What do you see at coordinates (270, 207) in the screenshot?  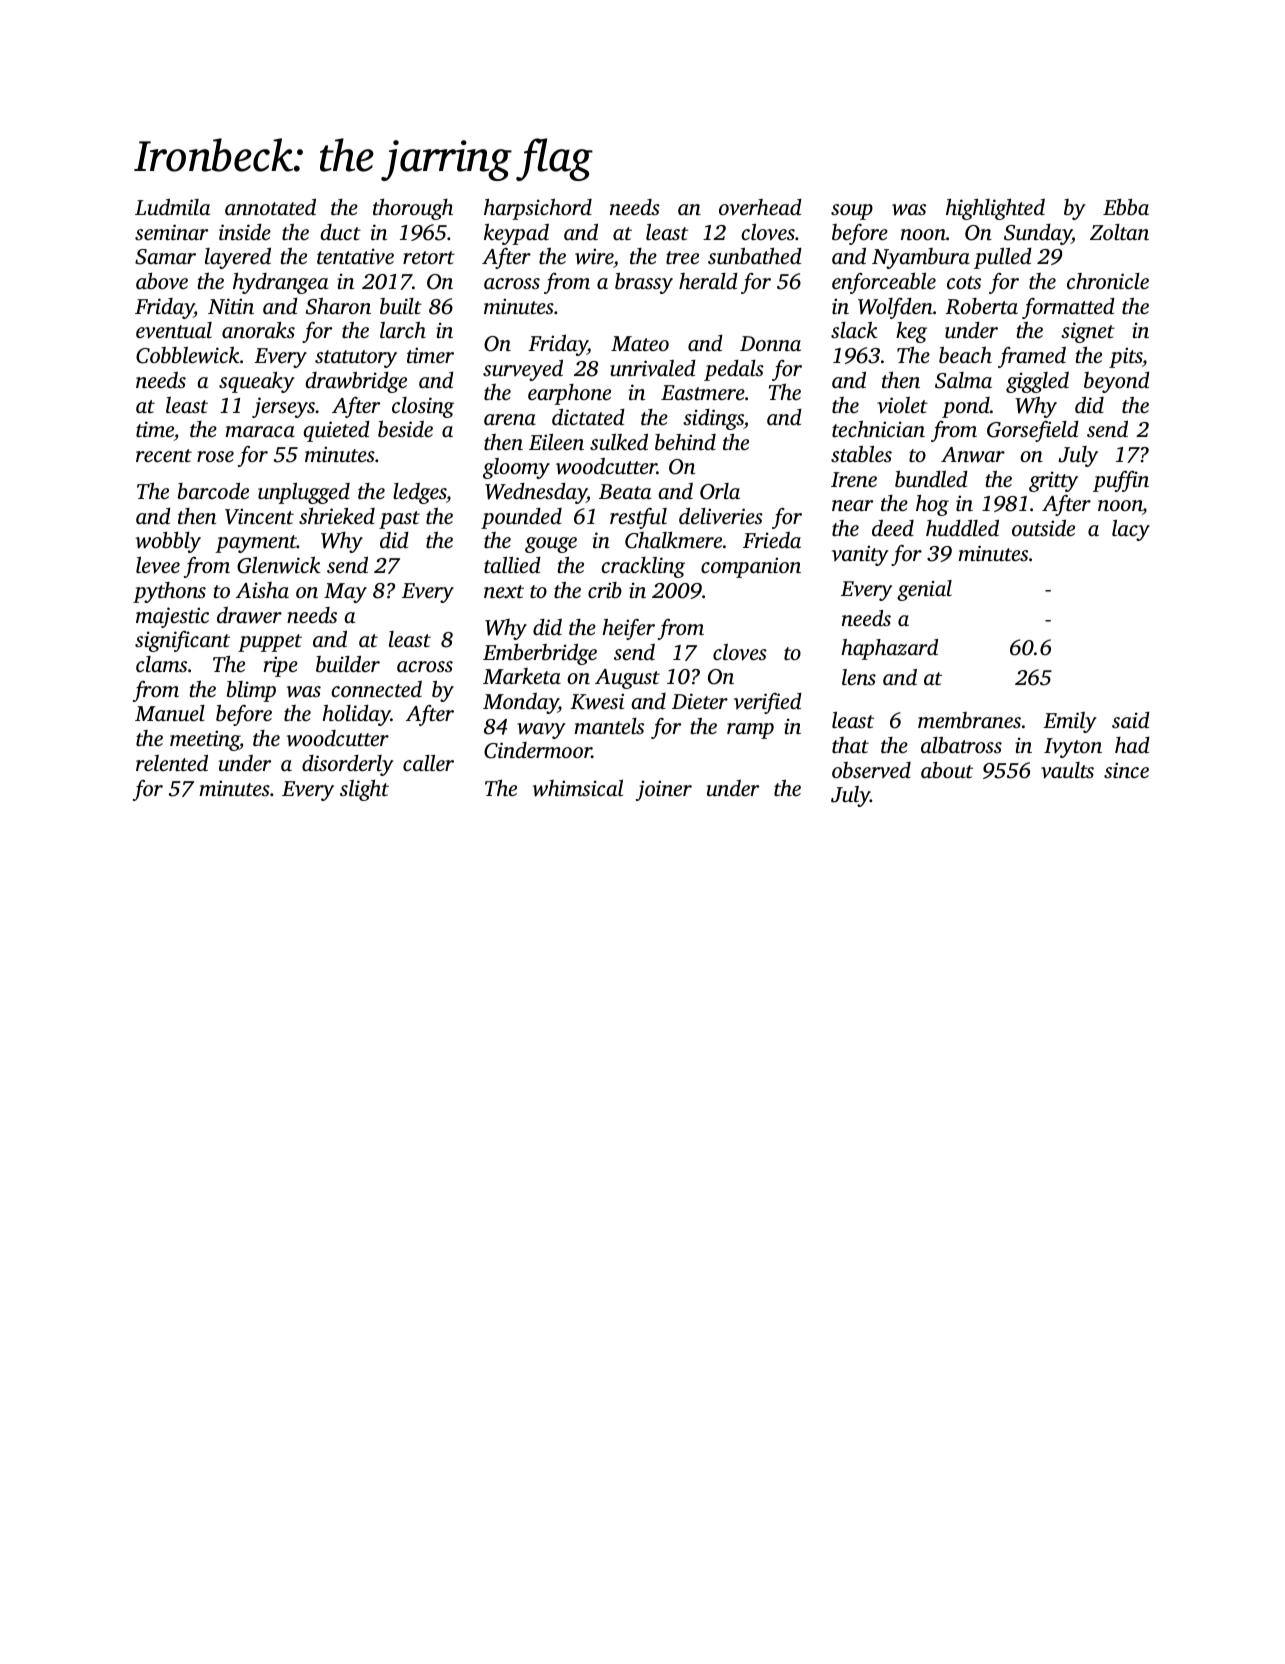 I see `annotated` at bounding box center [270, 207].
